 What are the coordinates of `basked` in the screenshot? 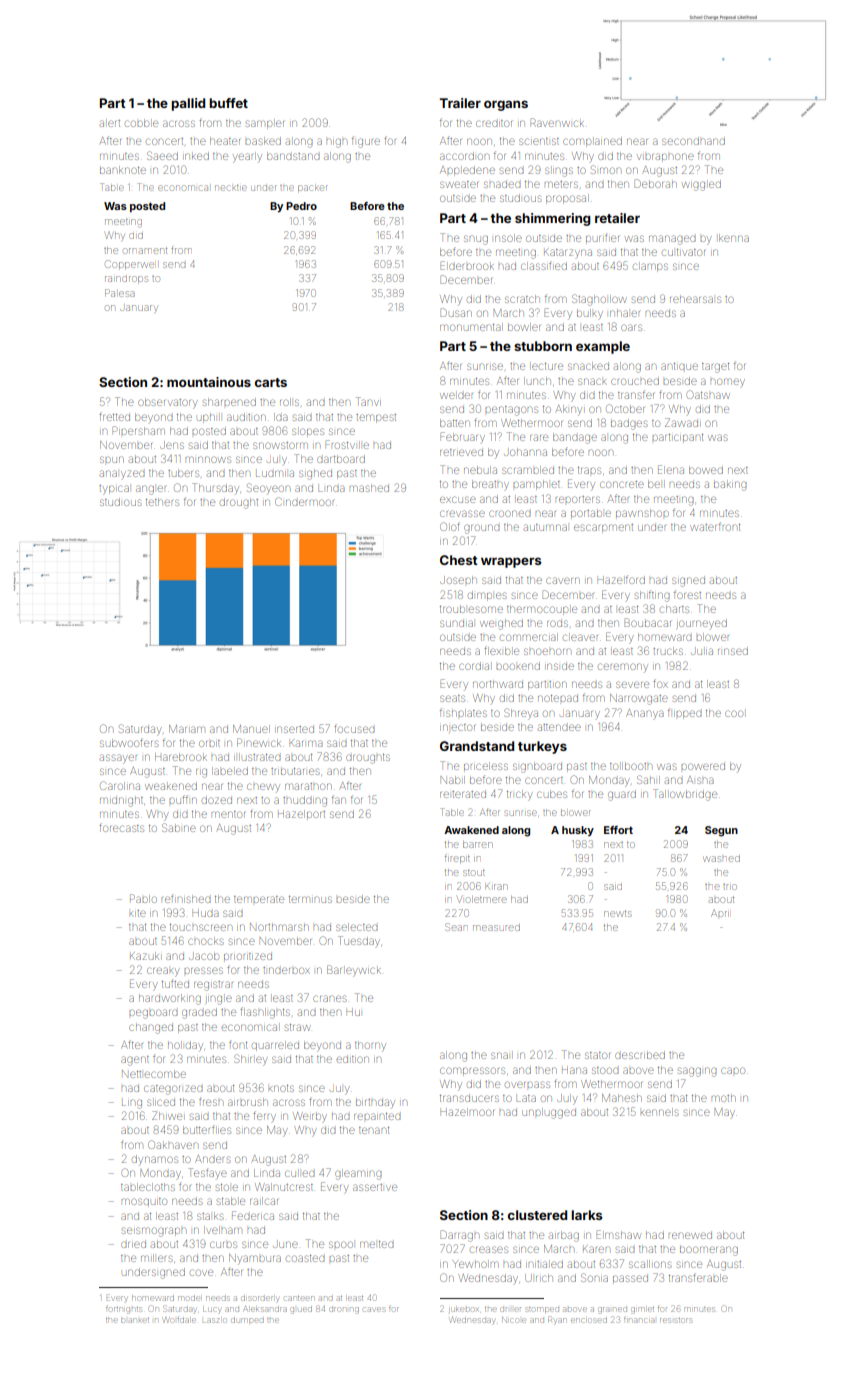 It's located at (263, 141).
